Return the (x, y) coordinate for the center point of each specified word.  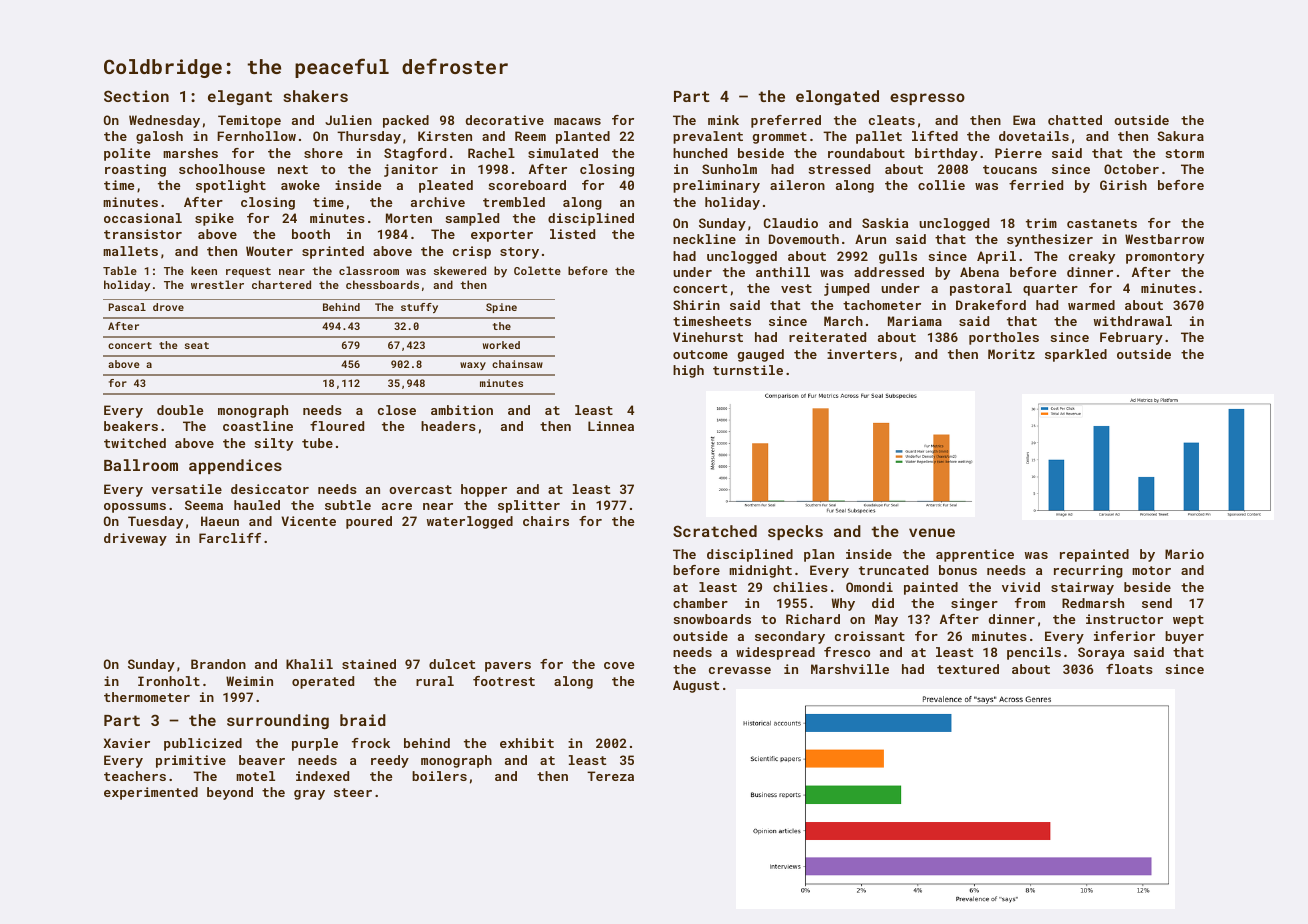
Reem (530, 136)
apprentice (975, 555)
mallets (130, 251)
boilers (439, 776)
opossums (135, 508)
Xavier (126, 743)
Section (136, 96)
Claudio (791, 223)
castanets (1102, 223)
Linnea (611, 426)
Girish (1123, 185)
